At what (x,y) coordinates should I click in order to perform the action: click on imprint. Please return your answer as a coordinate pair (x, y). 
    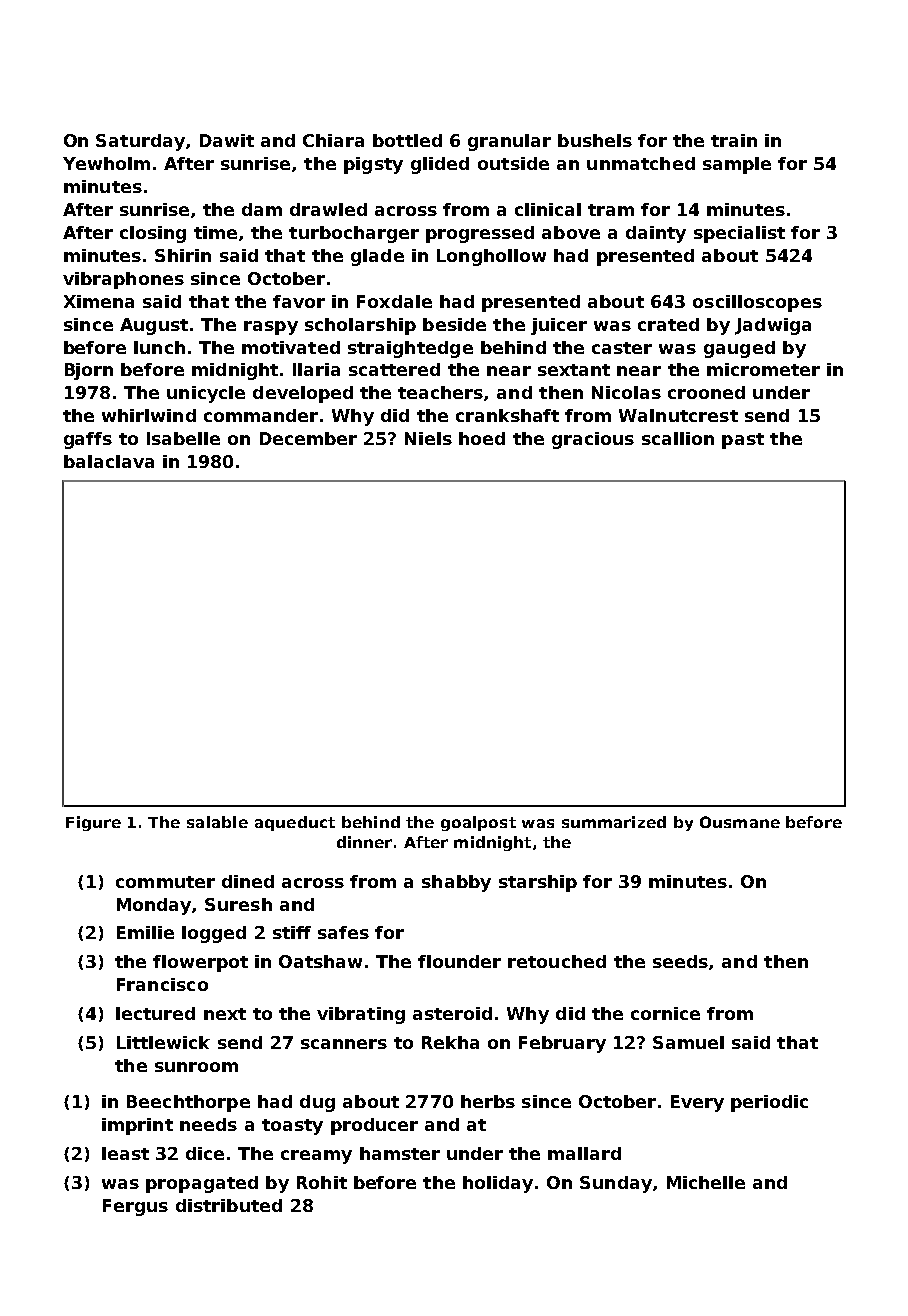
    Looking at the image, I should click on (137, 1126).
